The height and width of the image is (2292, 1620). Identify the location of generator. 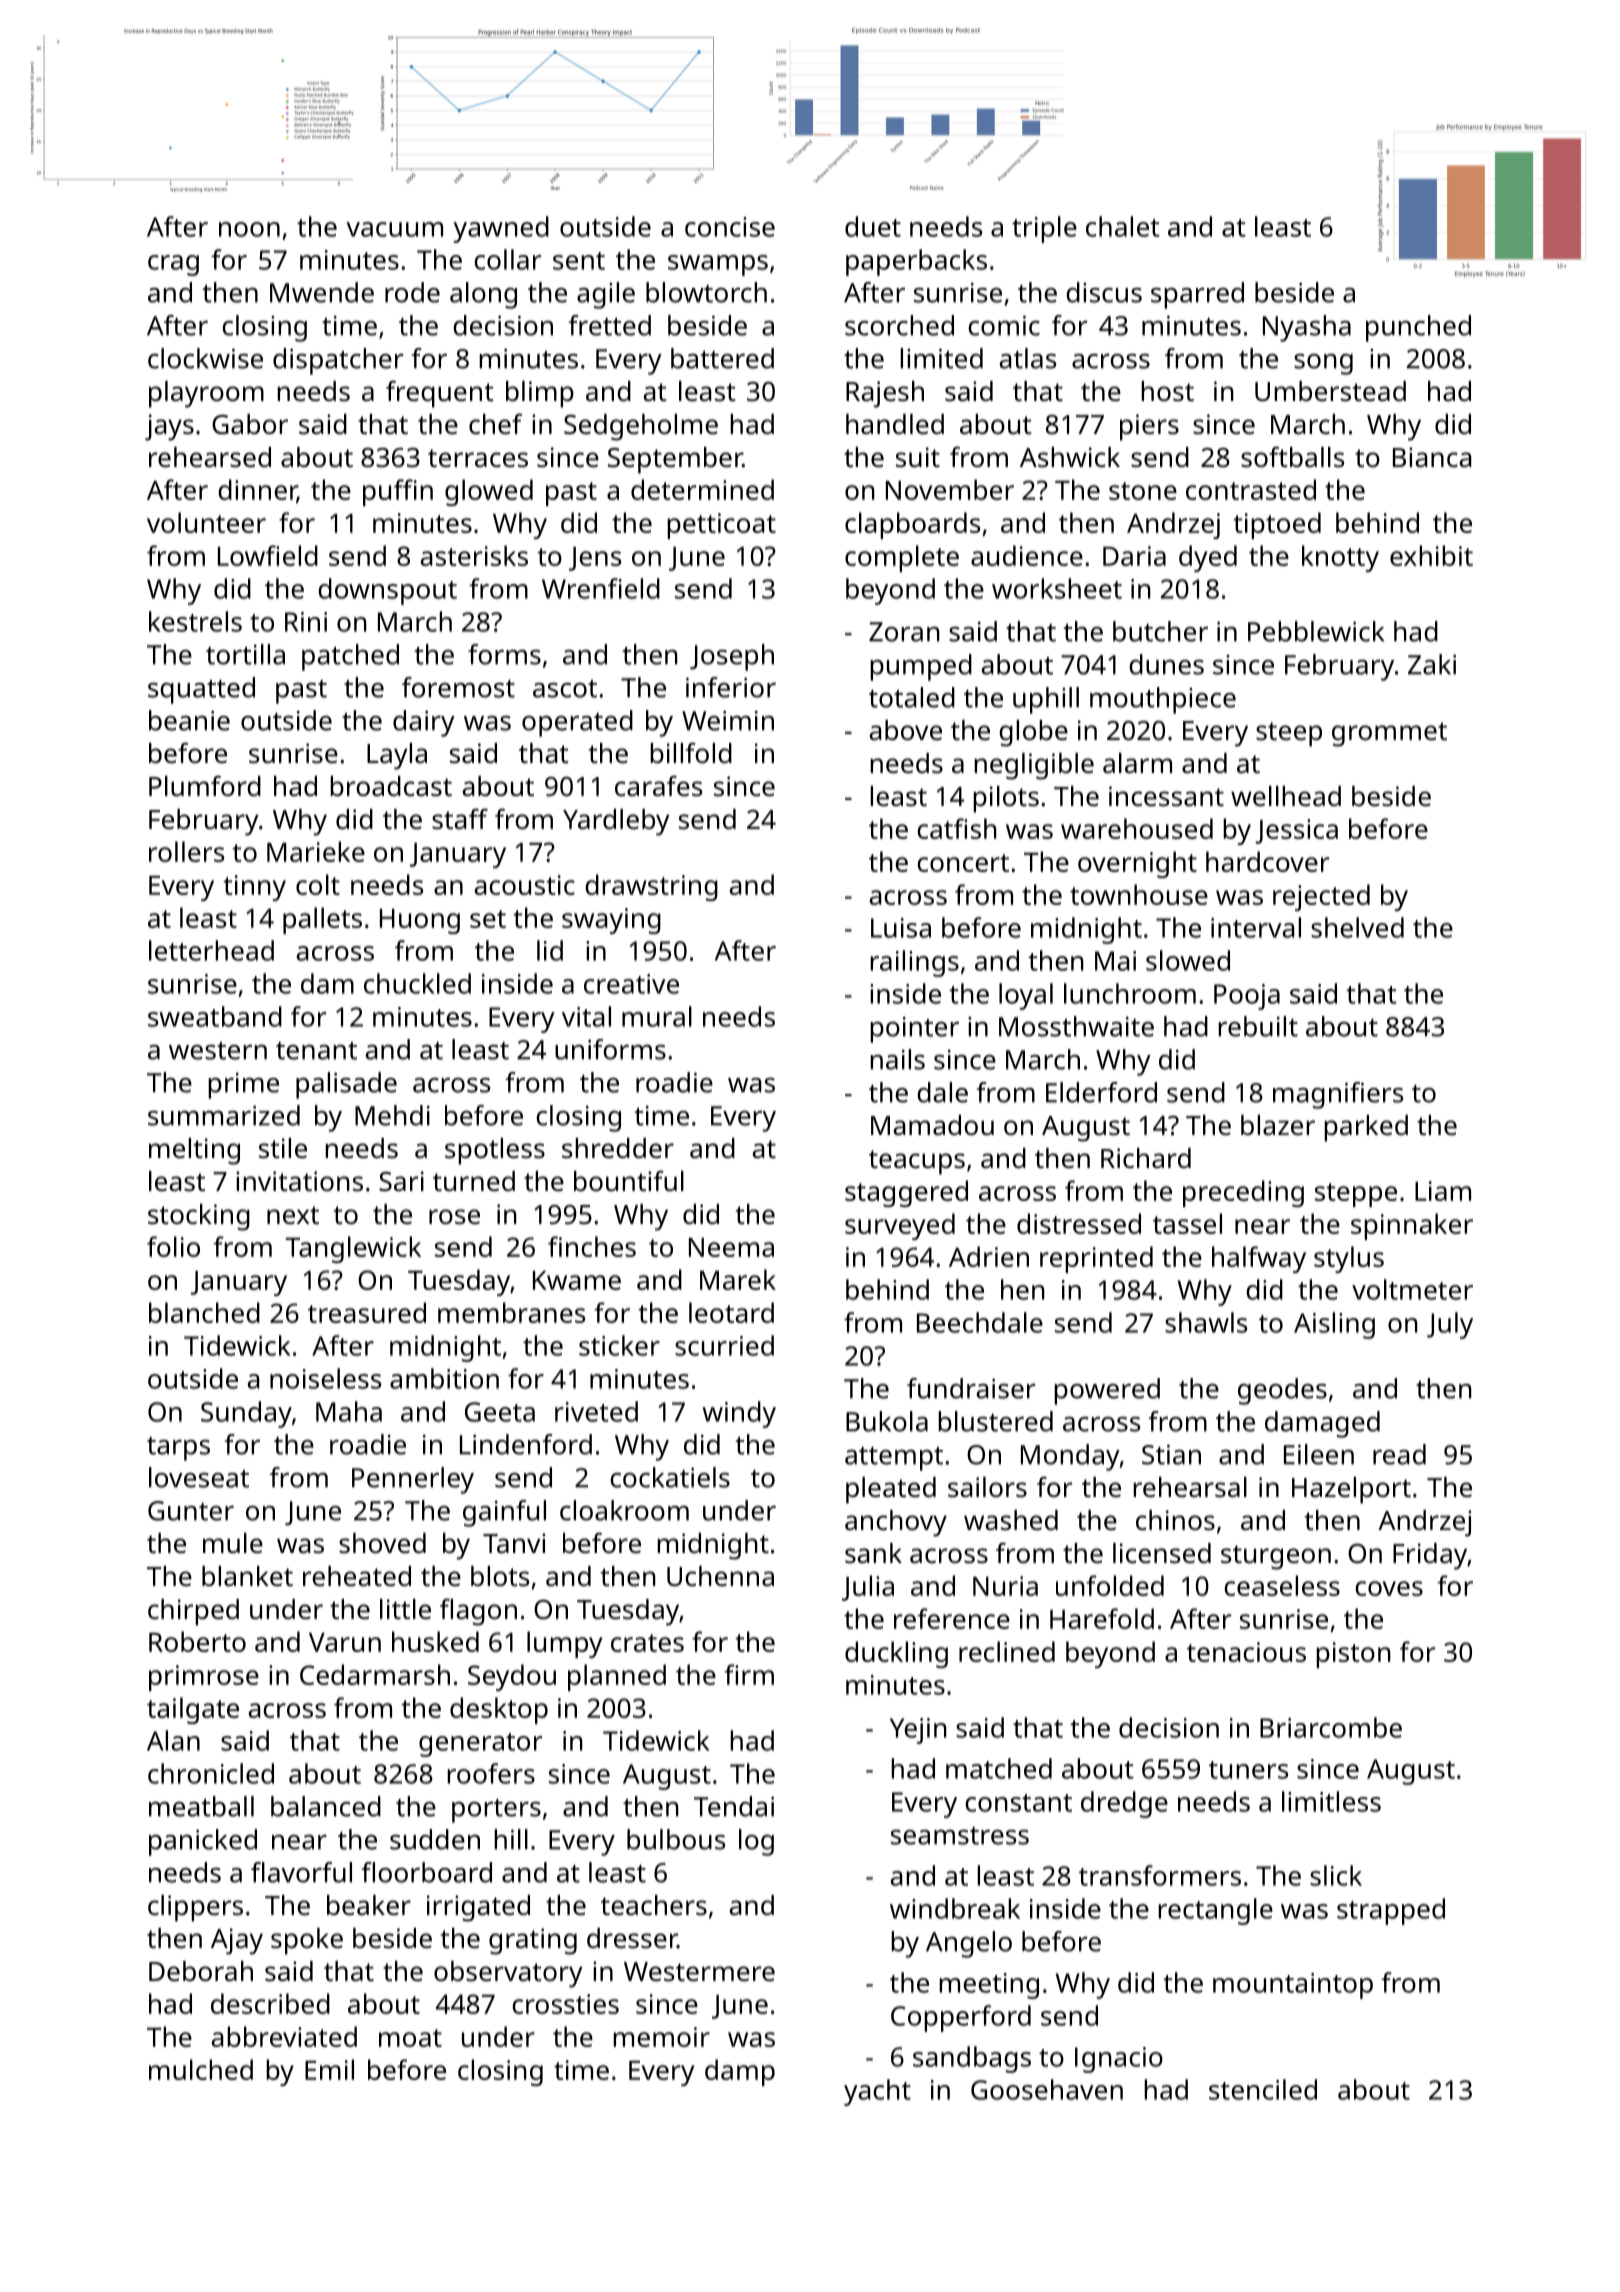
(480, 1745).
